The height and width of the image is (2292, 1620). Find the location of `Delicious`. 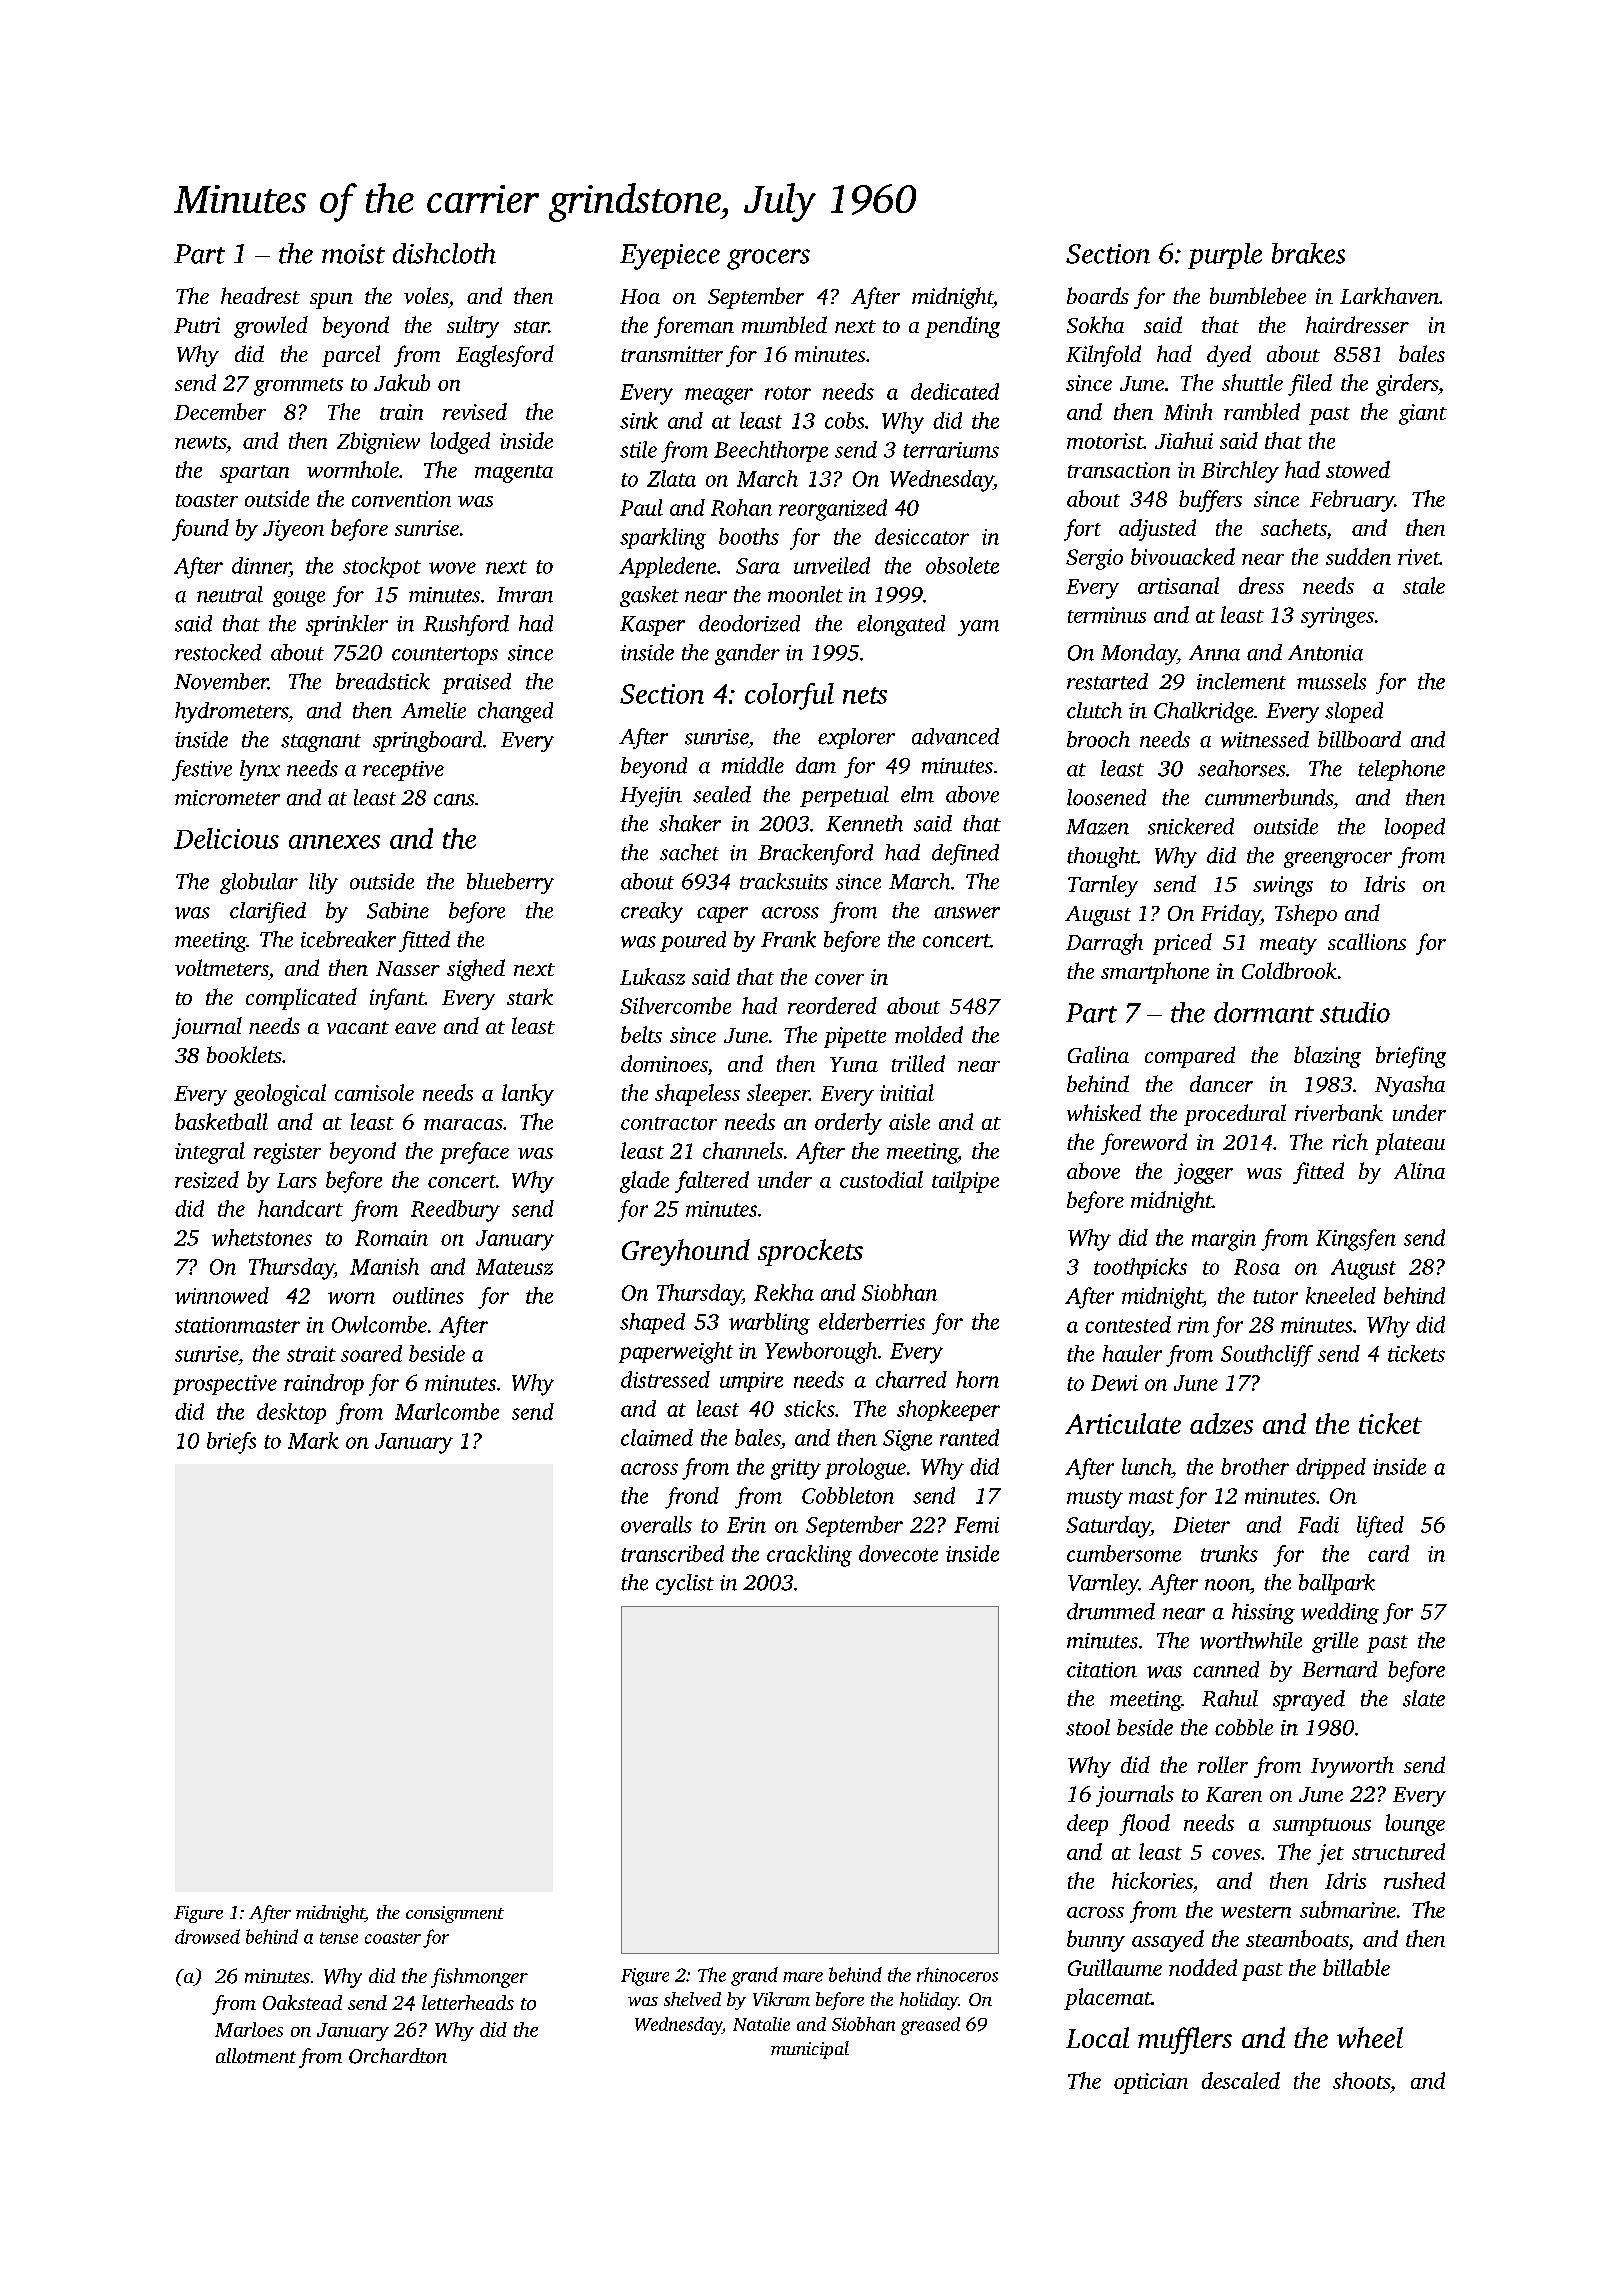

Delicious is located at coordinates (226, 838).
